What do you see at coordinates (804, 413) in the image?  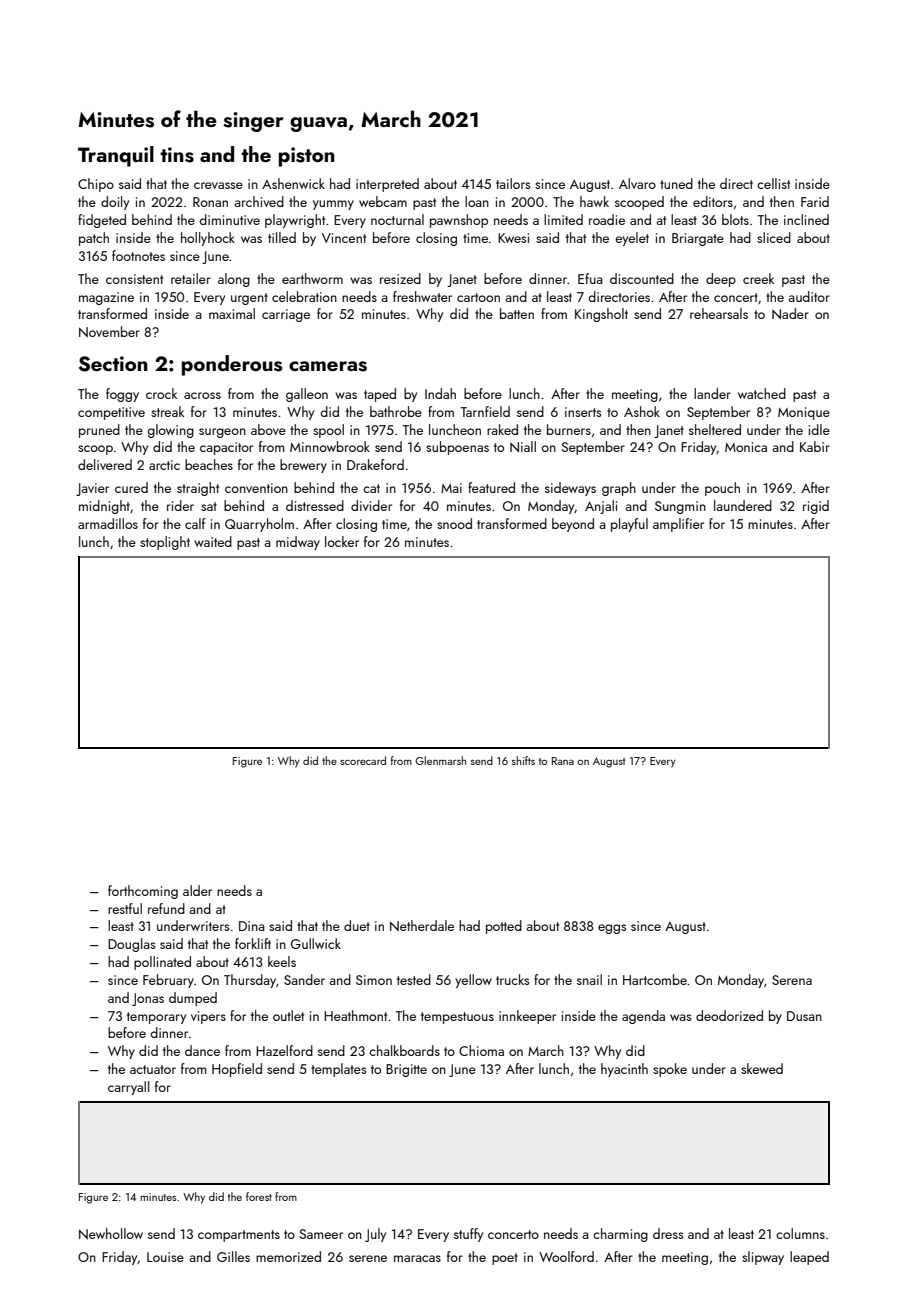 I see `Monique` at bounding box center [804, 413].
